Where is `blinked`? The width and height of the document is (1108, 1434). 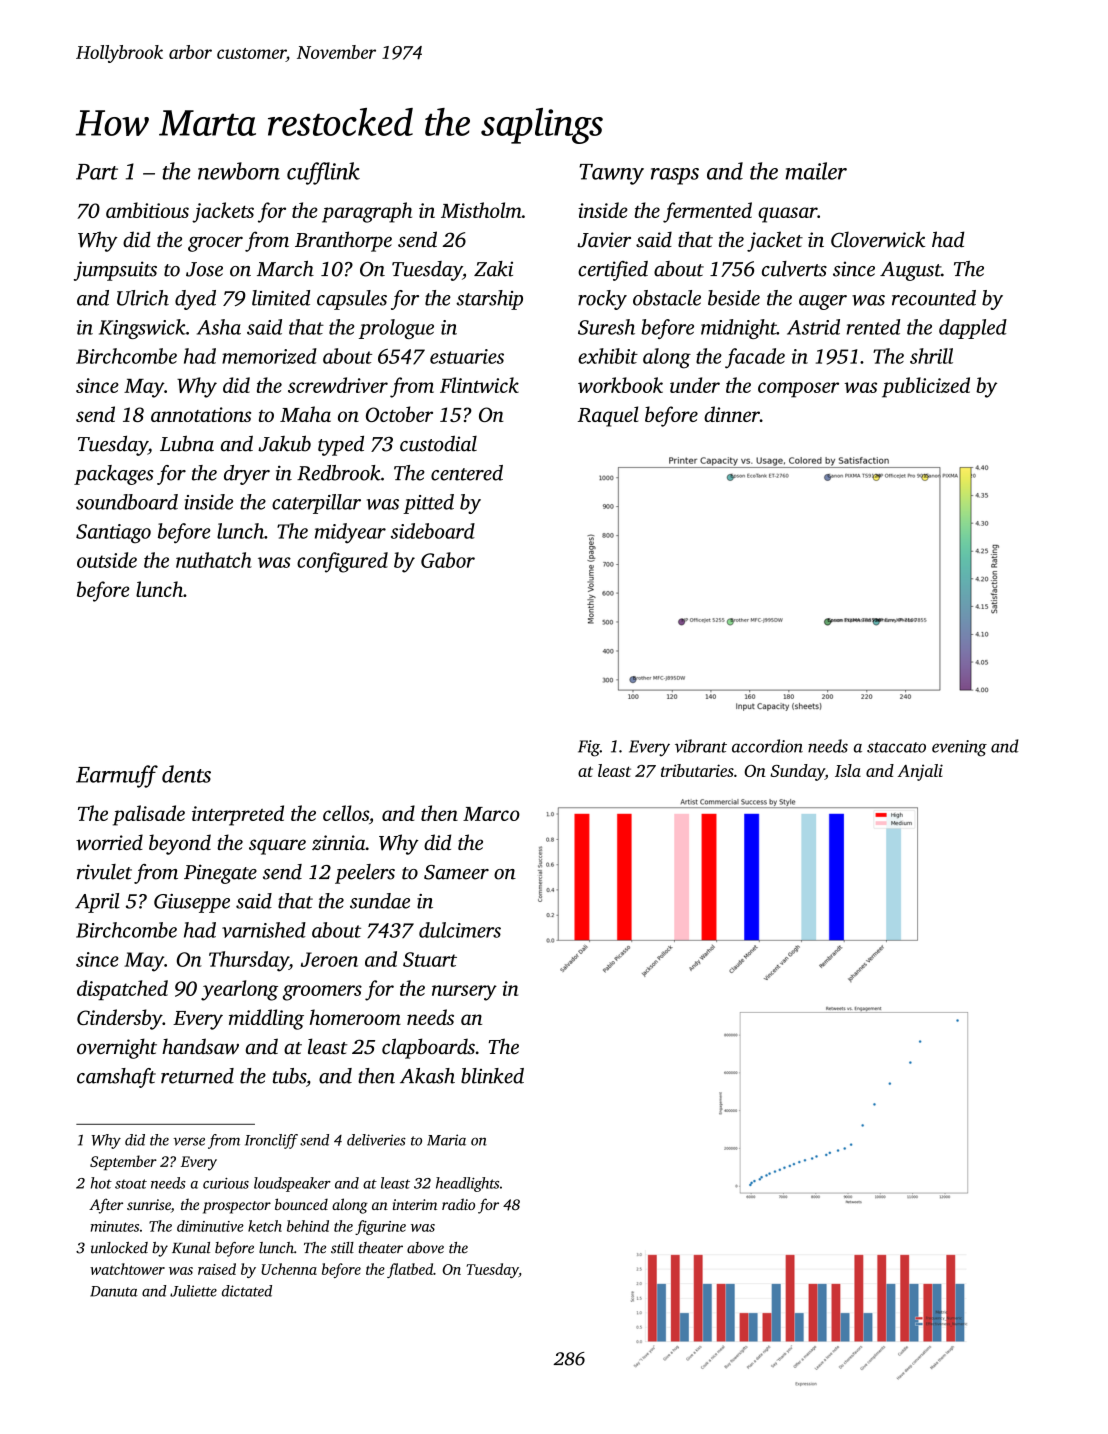
blinked is located at coordinates (492, 1076).
